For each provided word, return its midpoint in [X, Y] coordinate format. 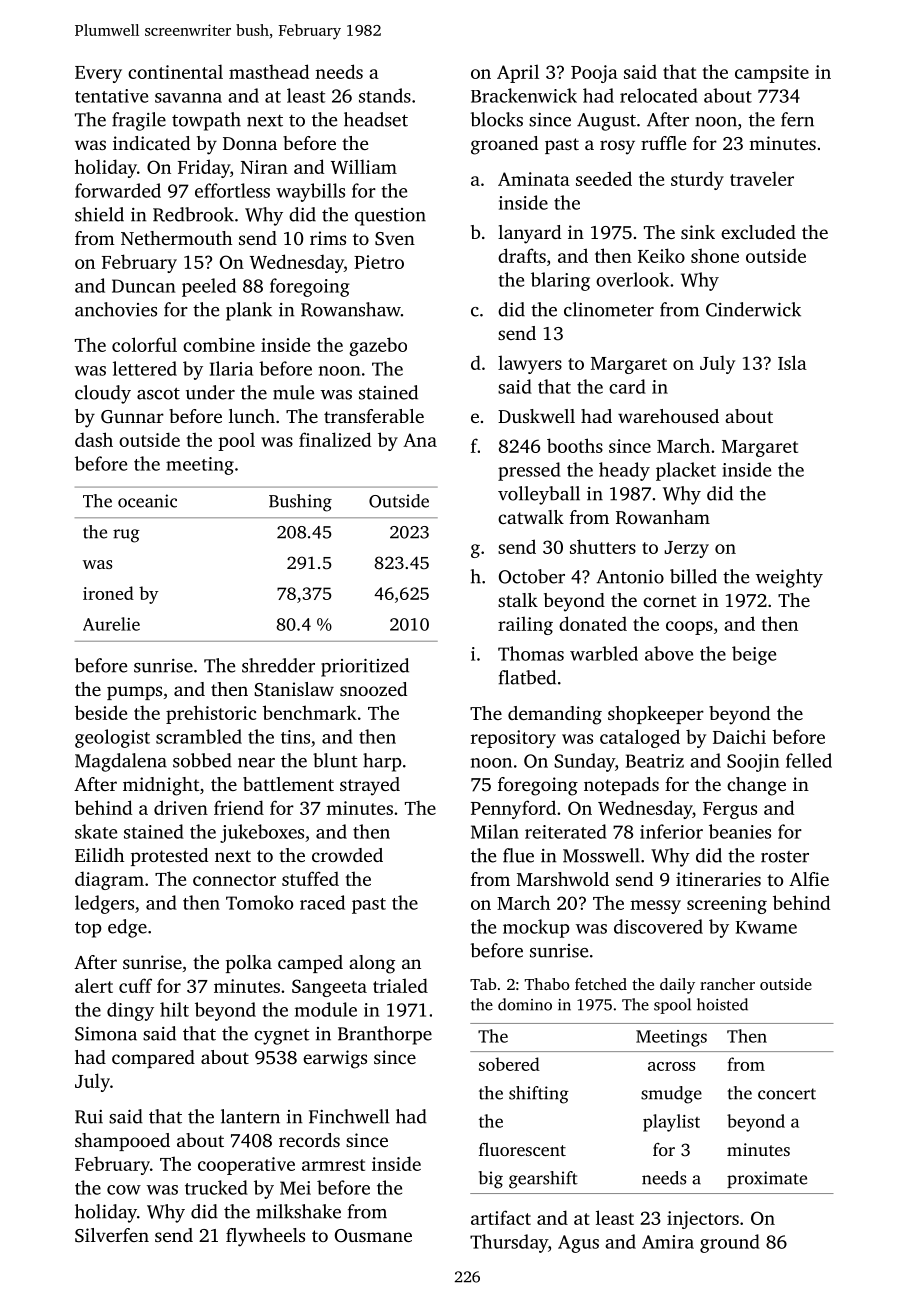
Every [98, 74]
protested [169, 857]
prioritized [365, 667]
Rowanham [663, 517]
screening [727, 905]
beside [101, 712]
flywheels [265, 1237]
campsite [772, 74]
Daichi [739, 736]
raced [322, 902]
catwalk [531, 517]
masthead [269, 71]
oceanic [147, 501]
